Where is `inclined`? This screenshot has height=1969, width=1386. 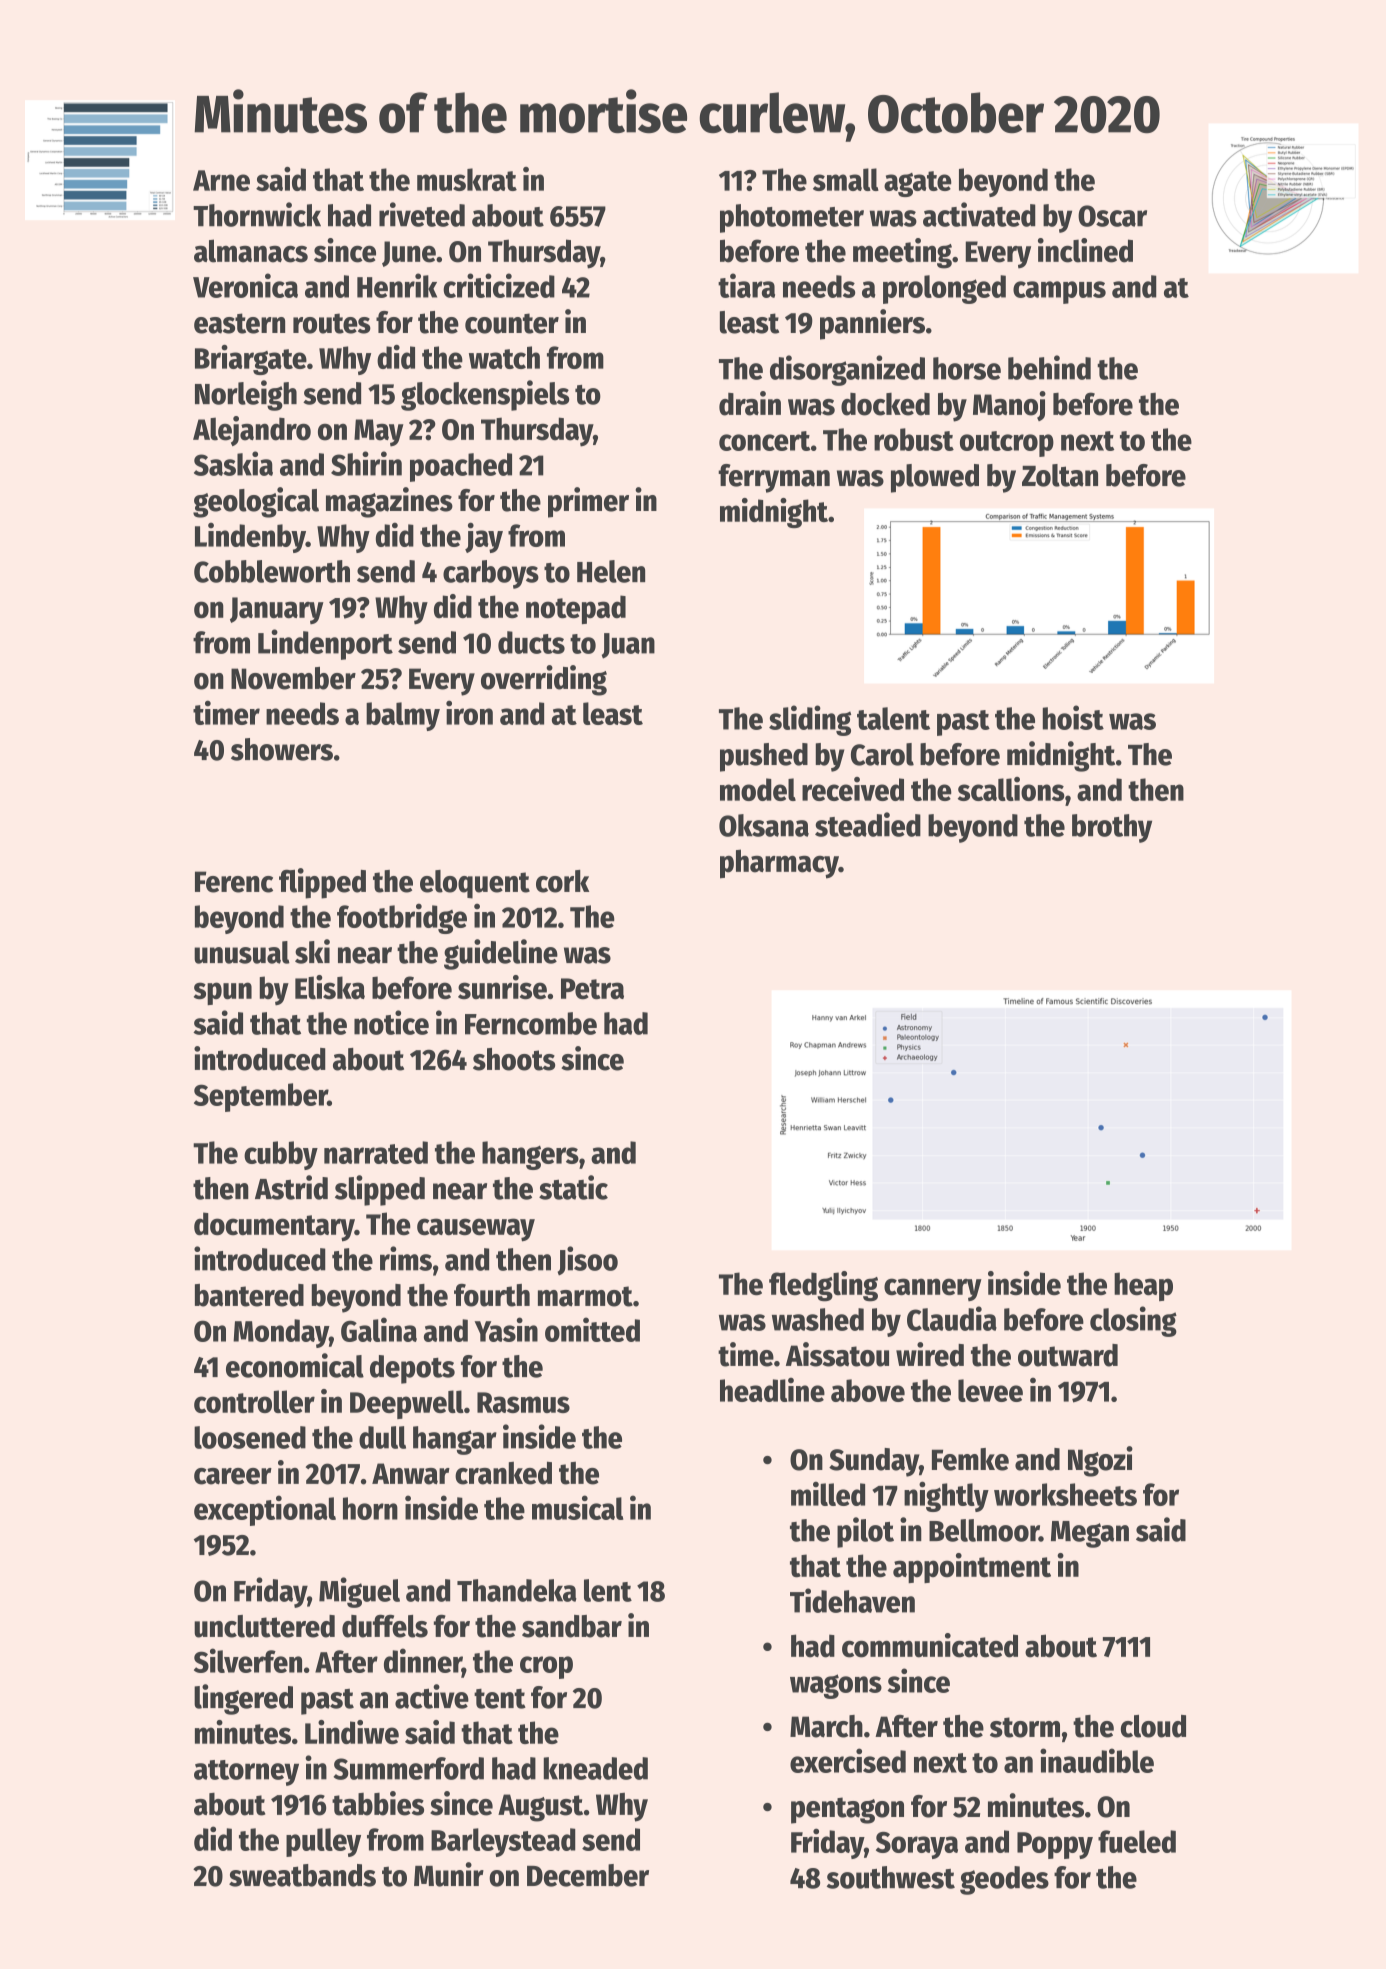 inclined is located at coordinates (1085, 250).
